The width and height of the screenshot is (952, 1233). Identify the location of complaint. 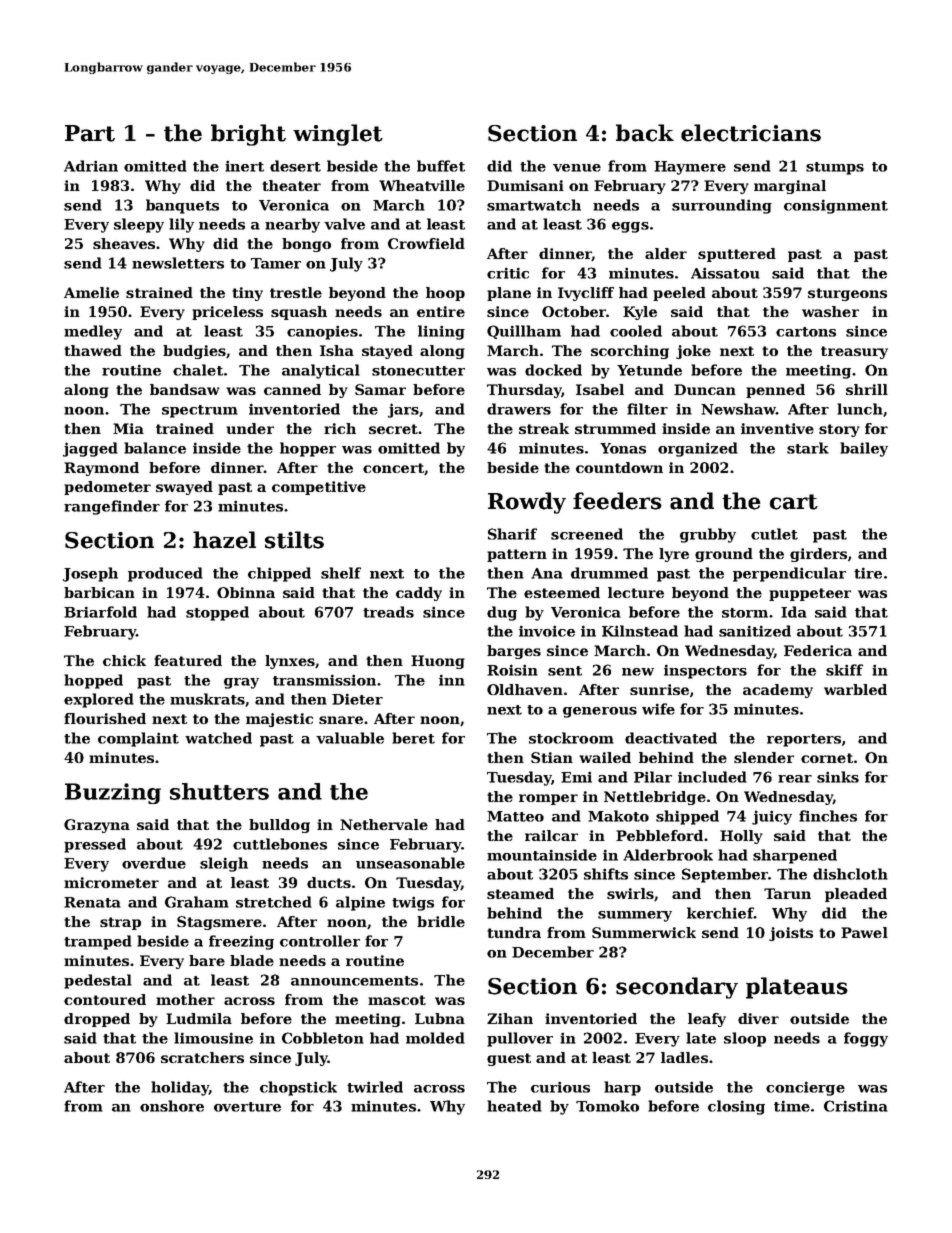
(138, 739).
